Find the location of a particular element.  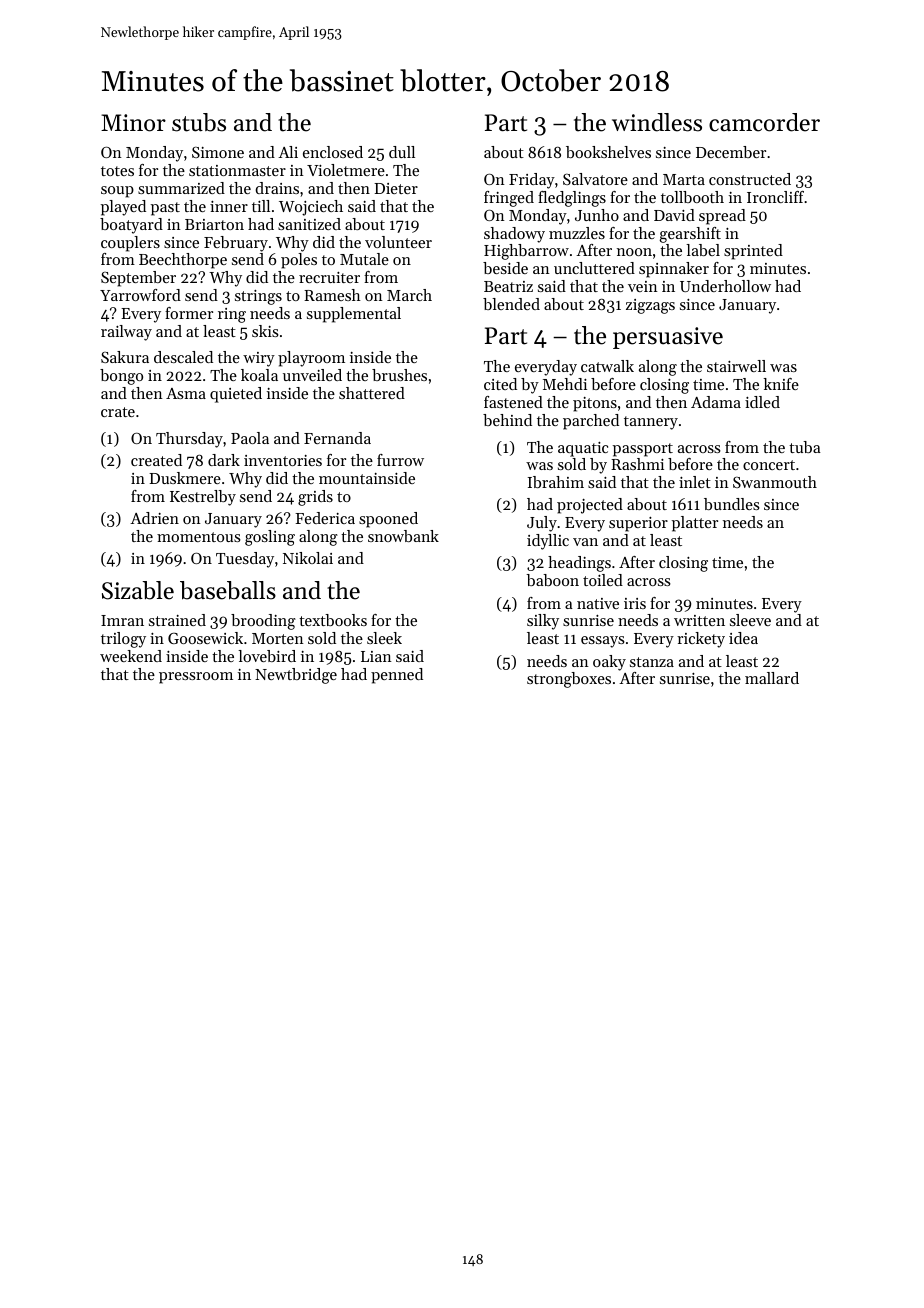

blended is located at coordinates (511, 304).
